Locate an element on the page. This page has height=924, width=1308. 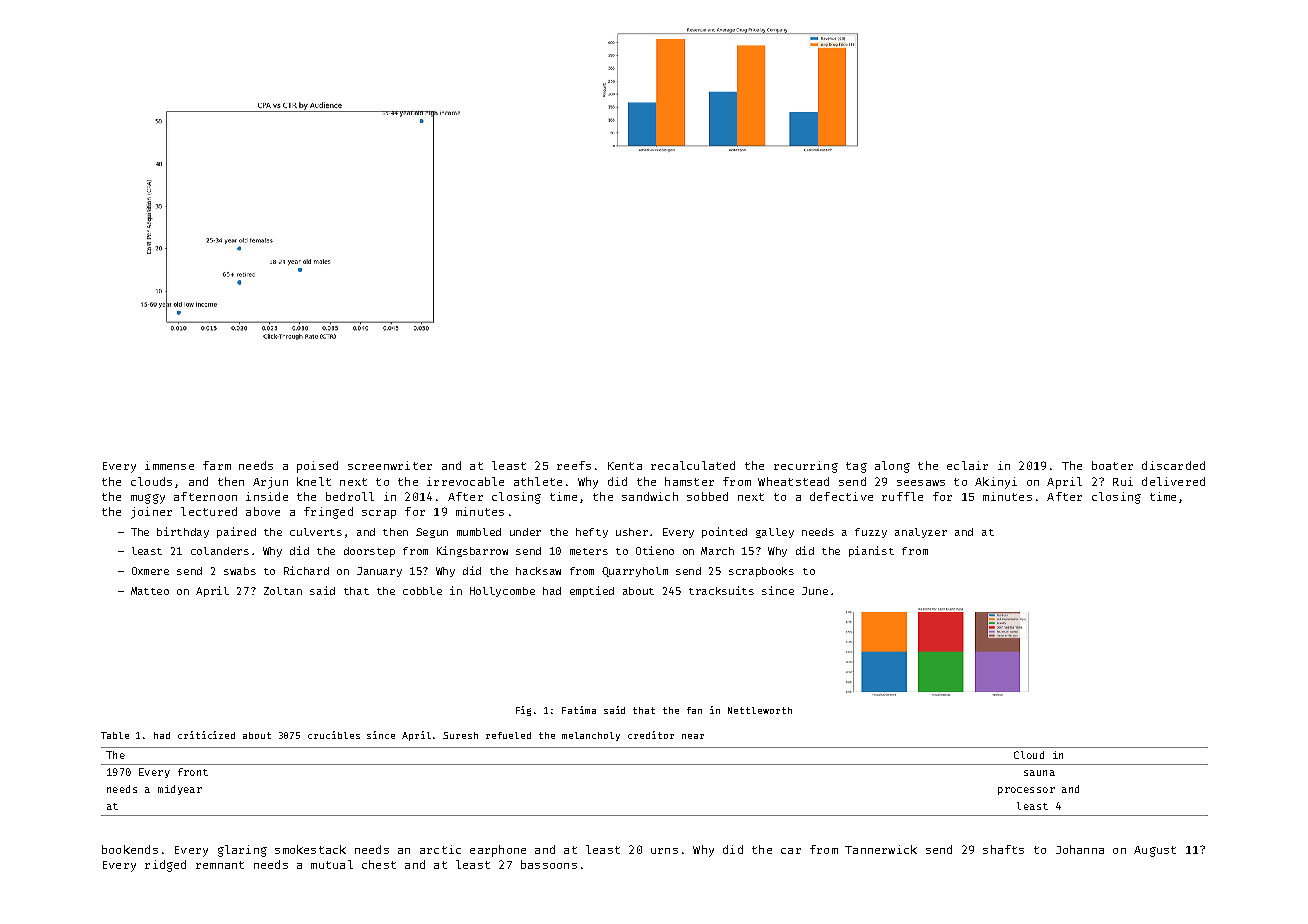
Zoltan is located at coordinates (283, 591).
